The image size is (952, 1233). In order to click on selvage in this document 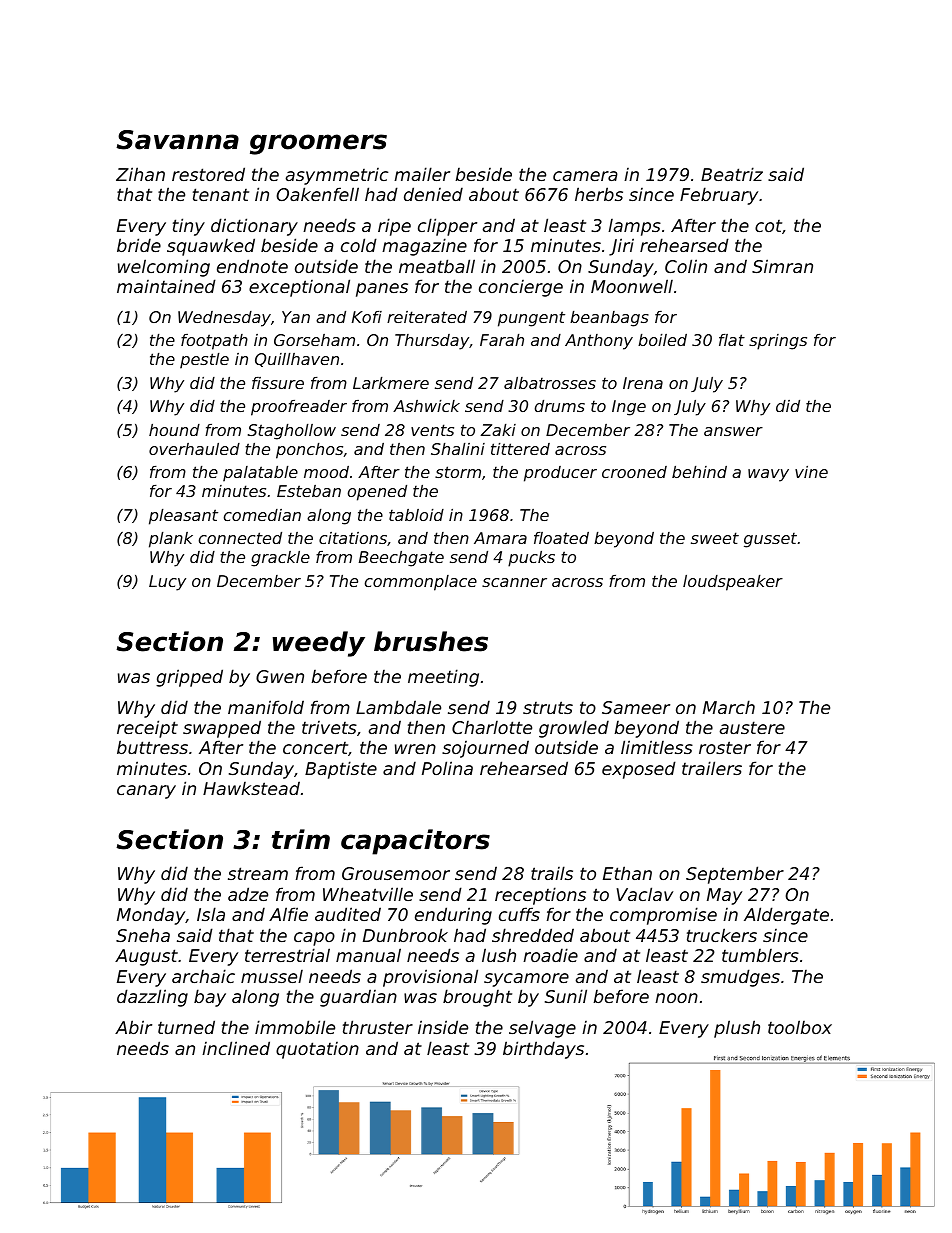, I will do `click(542, 1029)`.
